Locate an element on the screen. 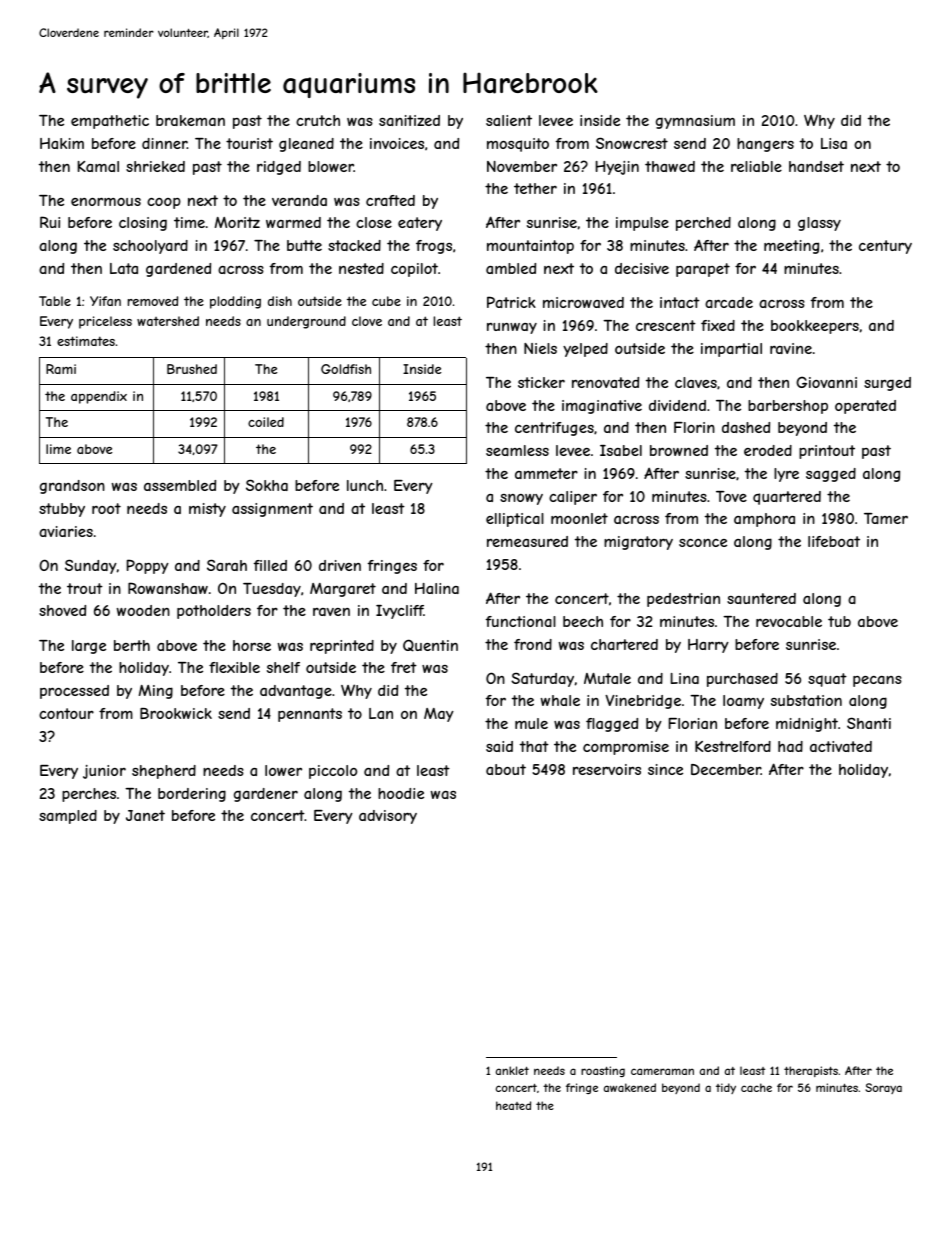 This screenshot has height=1233, width=952. about is located at coordinates (506, 769).
